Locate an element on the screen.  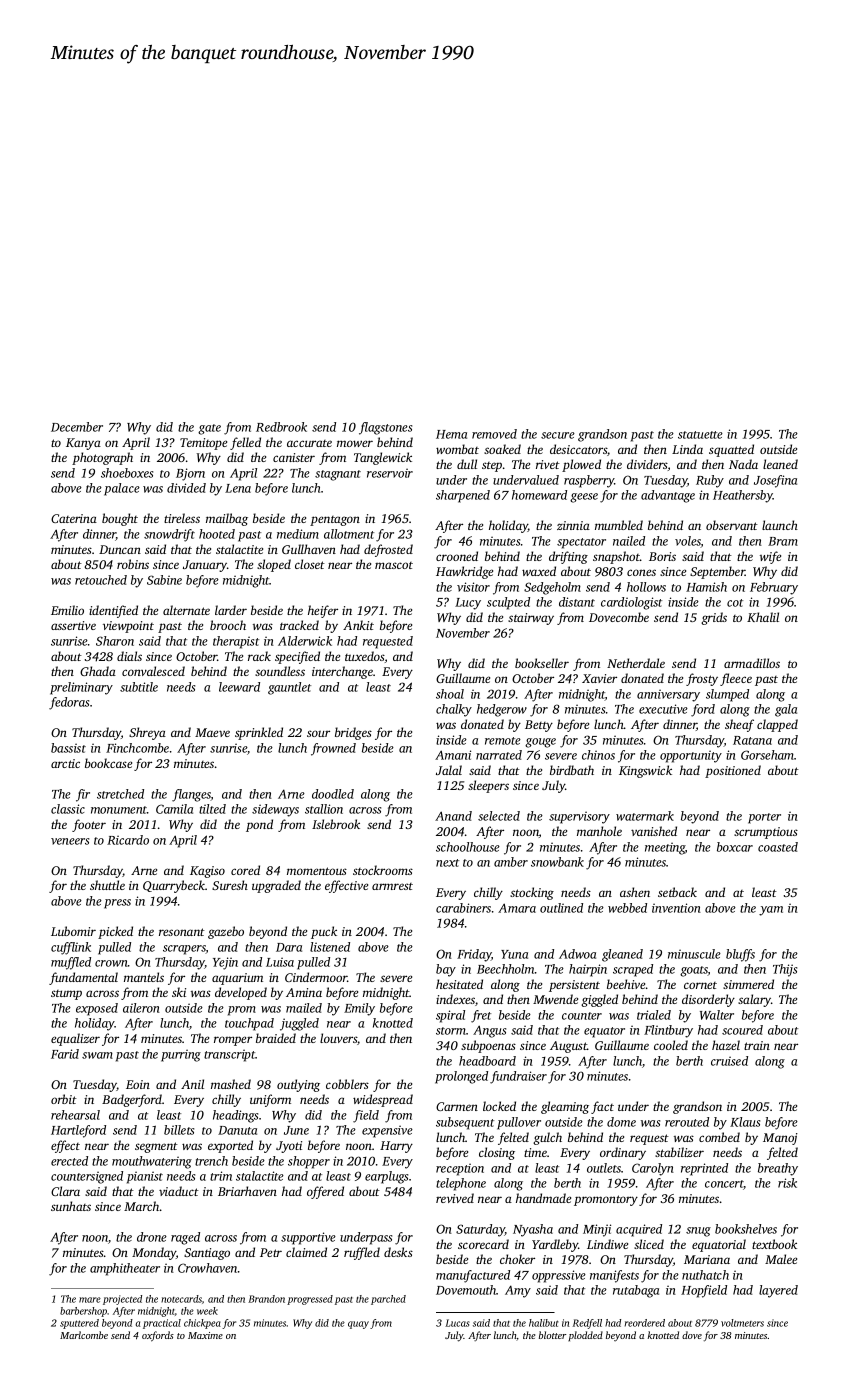
Maeve is located at coordinates (212, 732).
